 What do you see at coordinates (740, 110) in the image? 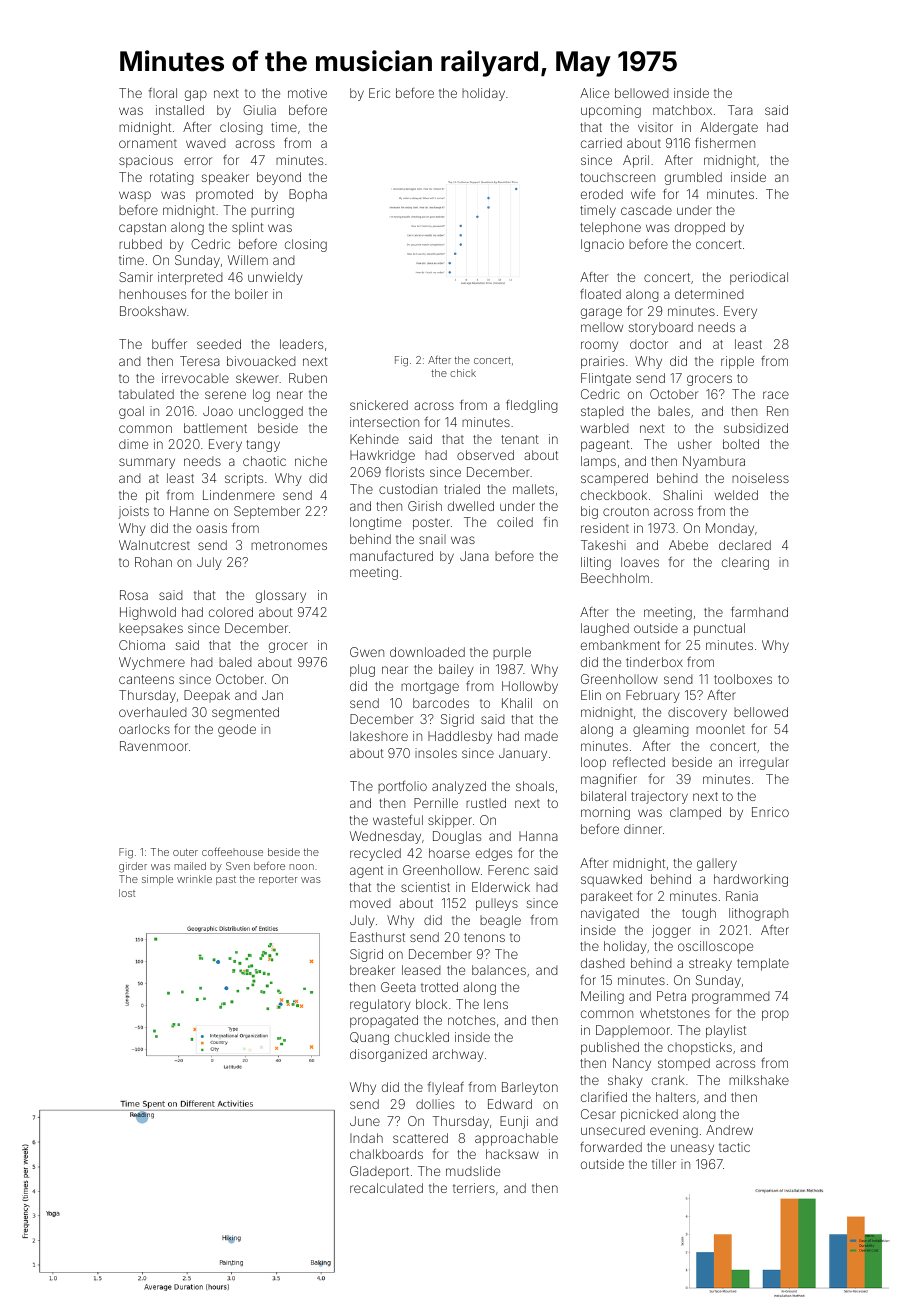
I see `Tara` at bounding box center [740, 110].
